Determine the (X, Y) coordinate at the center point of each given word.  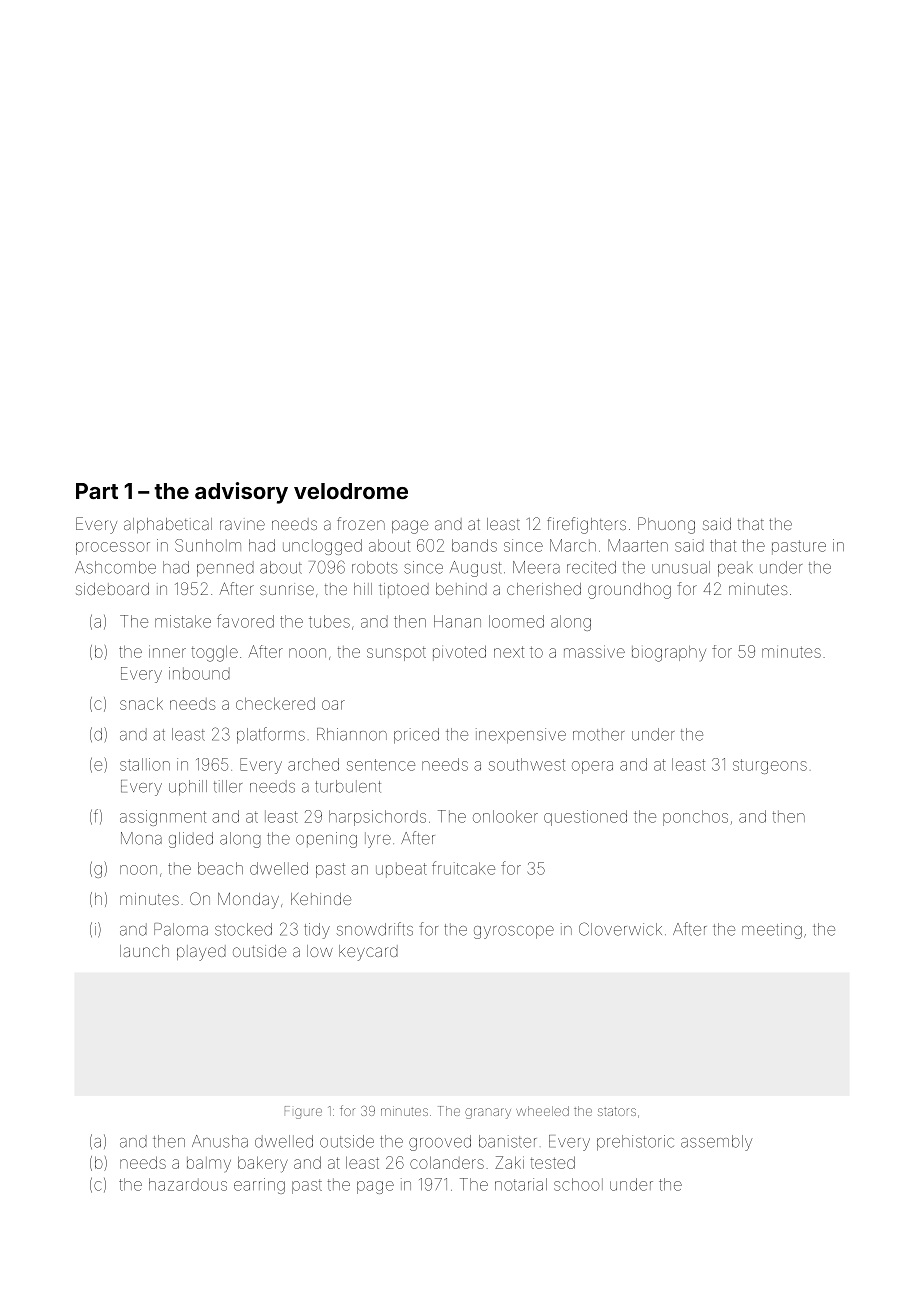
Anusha (220, 1141)
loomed (516, 621)
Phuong (666, 525)
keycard (368, 953)
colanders (447, 1163)
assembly (716, 1143)
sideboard (112, 589)
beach (220, 868)
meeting (772, 931)
